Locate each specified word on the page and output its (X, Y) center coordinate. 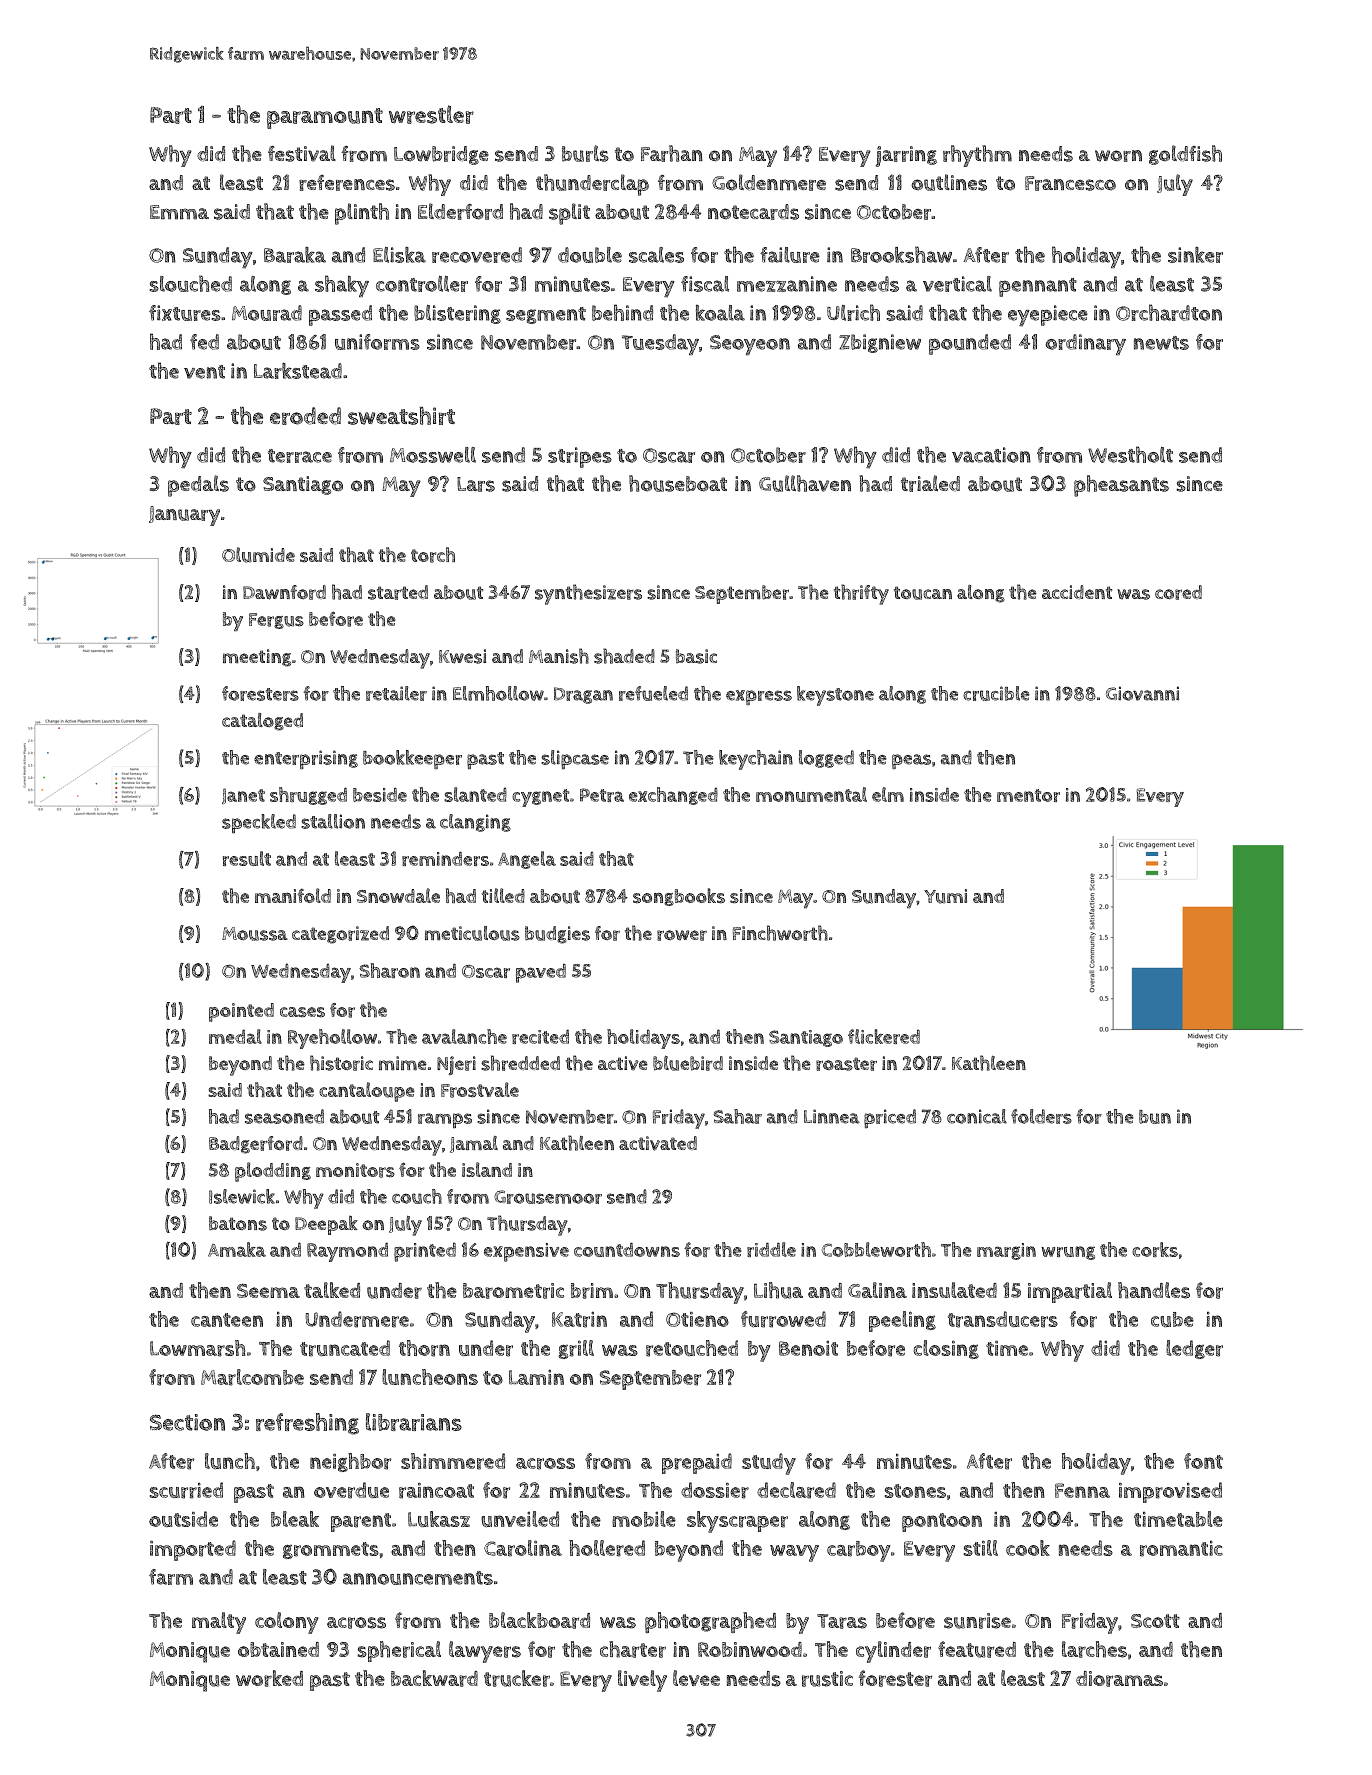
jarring (906, 156)
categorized (340, 935)
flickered (884, 1036)
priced (890, 1119)
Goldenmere (769, 182)
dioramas (1119, 1679)
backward (434, 1678)
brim (592, 1291)
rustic (827, 1679)
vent (204, 372)
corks (1155, 1249)
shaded (624, 656)
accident (1077, 592)
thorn (424, 1348)
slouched (190, 283)
